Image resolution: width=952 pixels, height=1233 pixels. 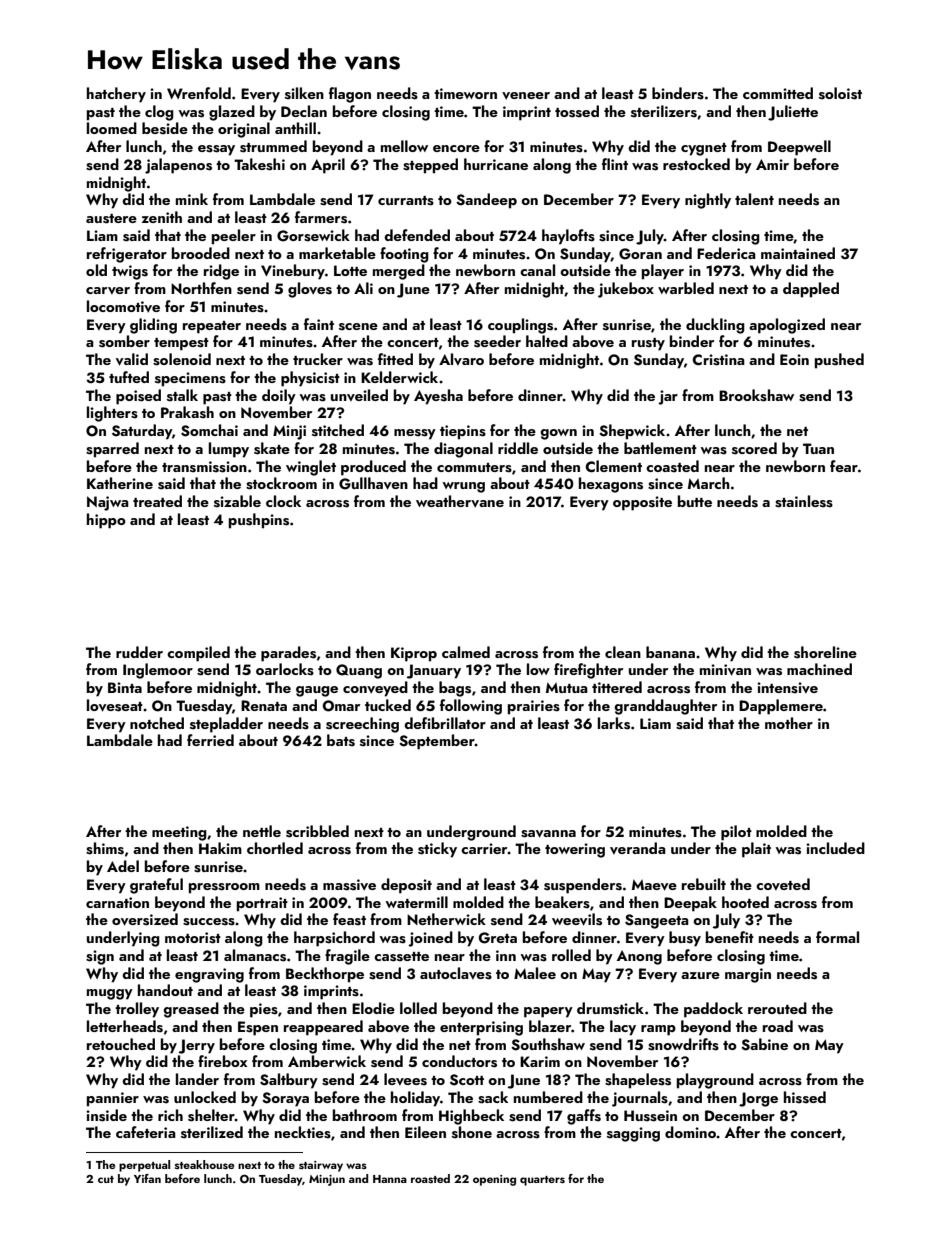 What do you see at coordinates (611, 485) in the image?
I see `hexagons` at bounding box center [611, 485].
